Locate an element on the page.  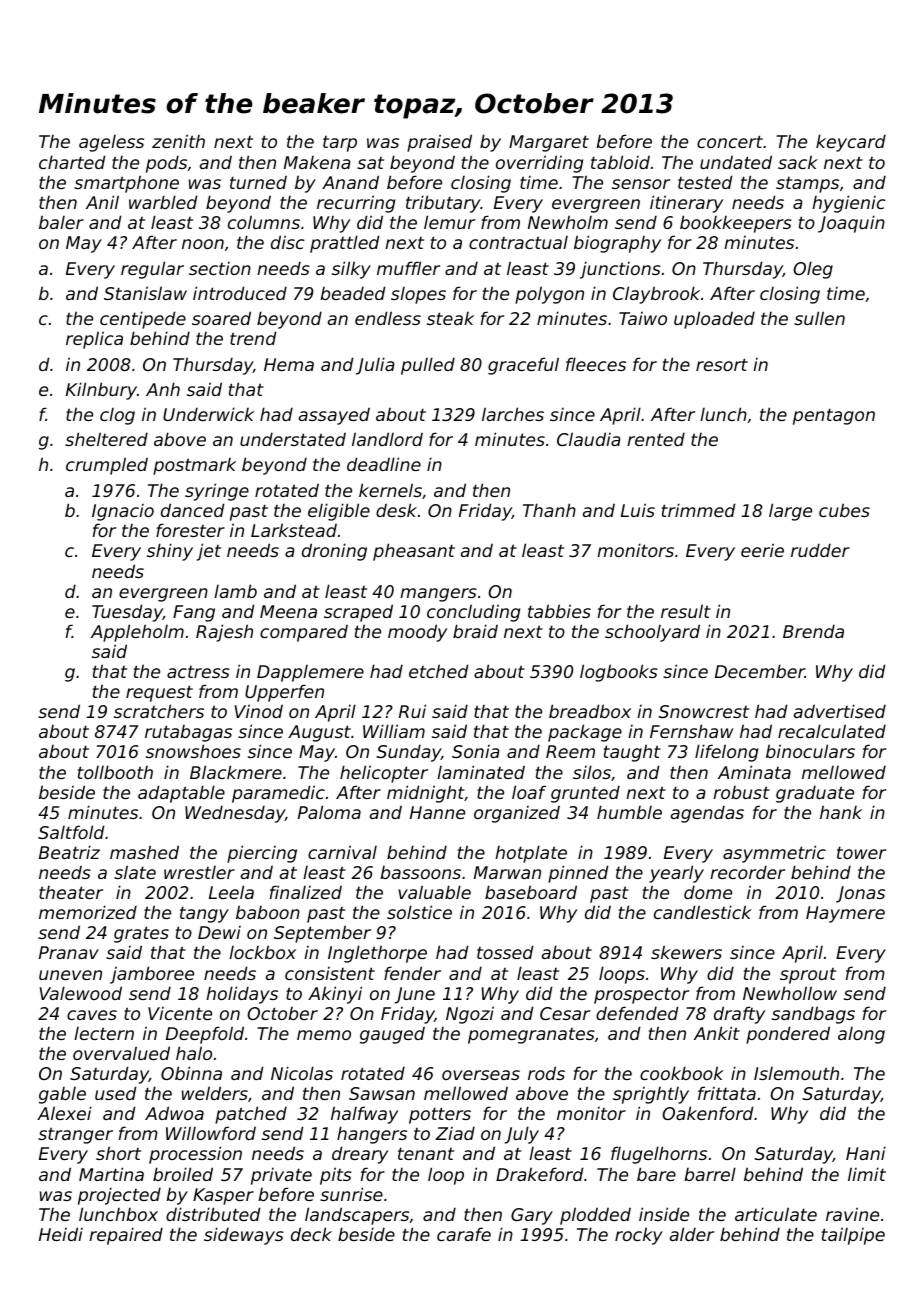
along is located at coordinates (861, 1035).
